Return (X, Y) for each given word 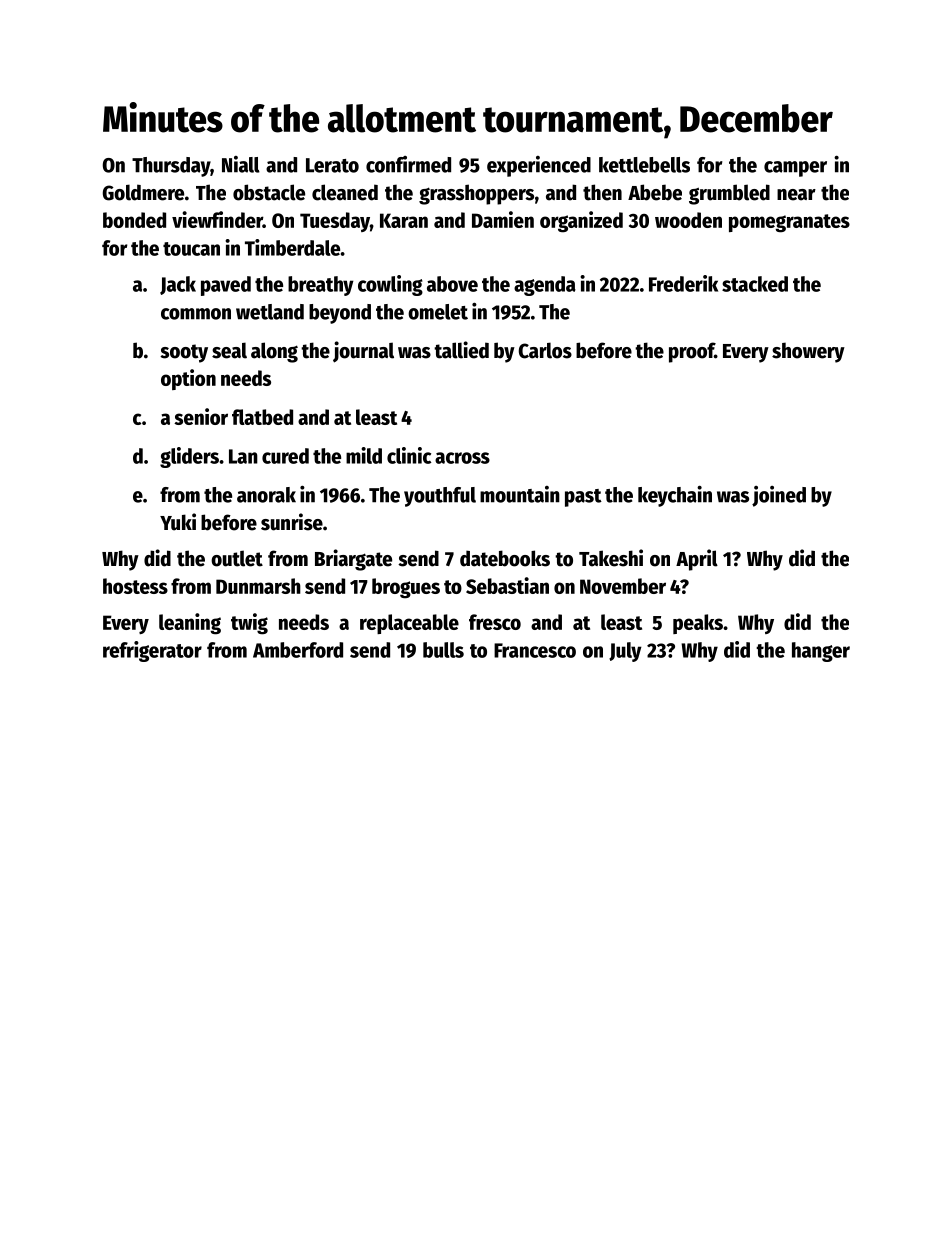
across (462, 458)
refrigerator (152, 651)
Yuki (178, 522)
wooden (688, 220)
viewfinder (217, 219)
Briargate (353, 560)
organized (581, 222)
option (188, 379)
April (697, 560)
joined (779, 496)
